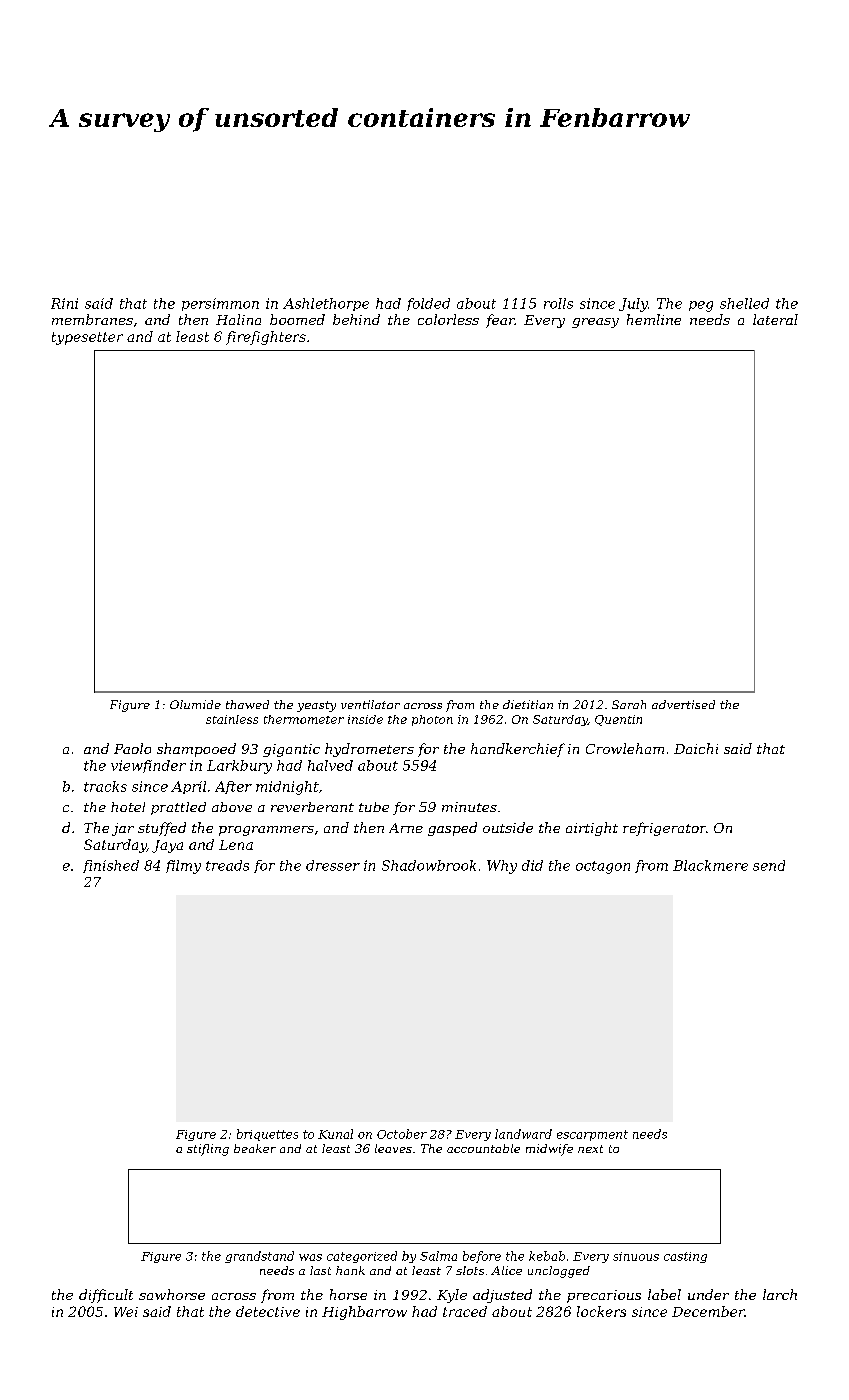 Image resolution: width=849 pixels, height=1400 pixels. I want to click on Rini, so click(64, 303).
